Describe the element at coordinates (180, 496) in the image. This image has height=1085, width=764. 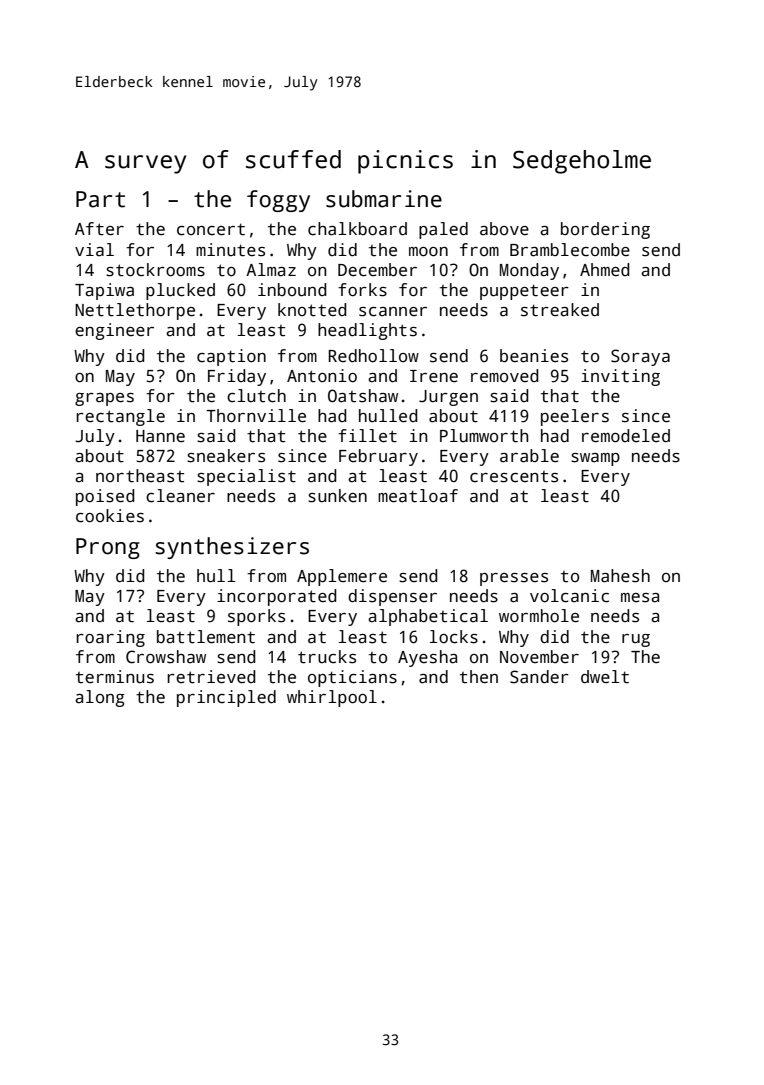
I see `cleaner` at that location.
